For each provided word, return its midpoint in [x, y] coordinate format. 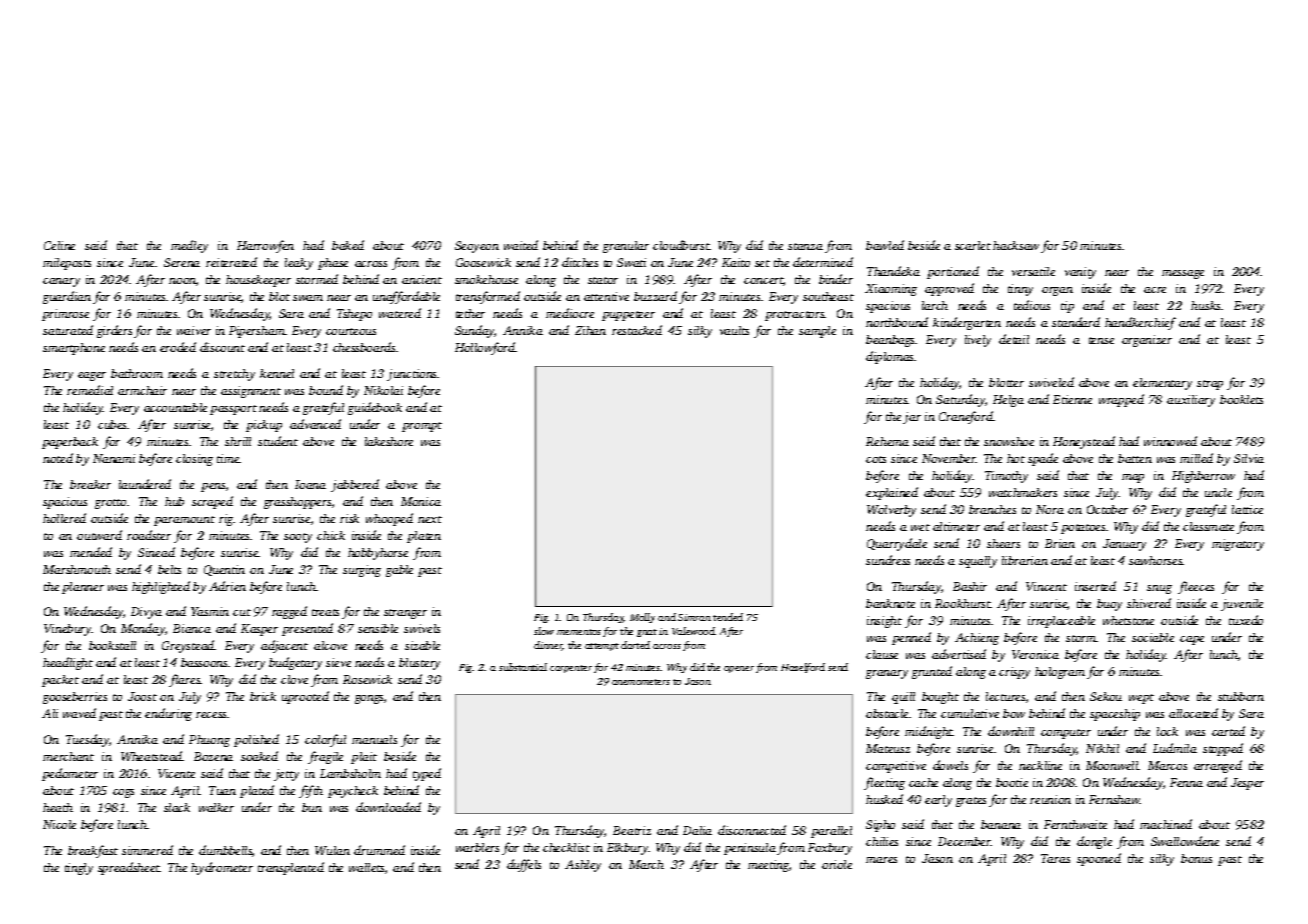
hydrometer [222, 868]
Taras [1055, 858]
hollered [64, 518]
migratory [1238, 545]
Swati [631, 262]
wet [920, 527]
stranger [405, 614]
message [1183, 274]
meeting [768, 866]
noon [182, 281]
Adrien [227, 586]
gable [399, 571]
